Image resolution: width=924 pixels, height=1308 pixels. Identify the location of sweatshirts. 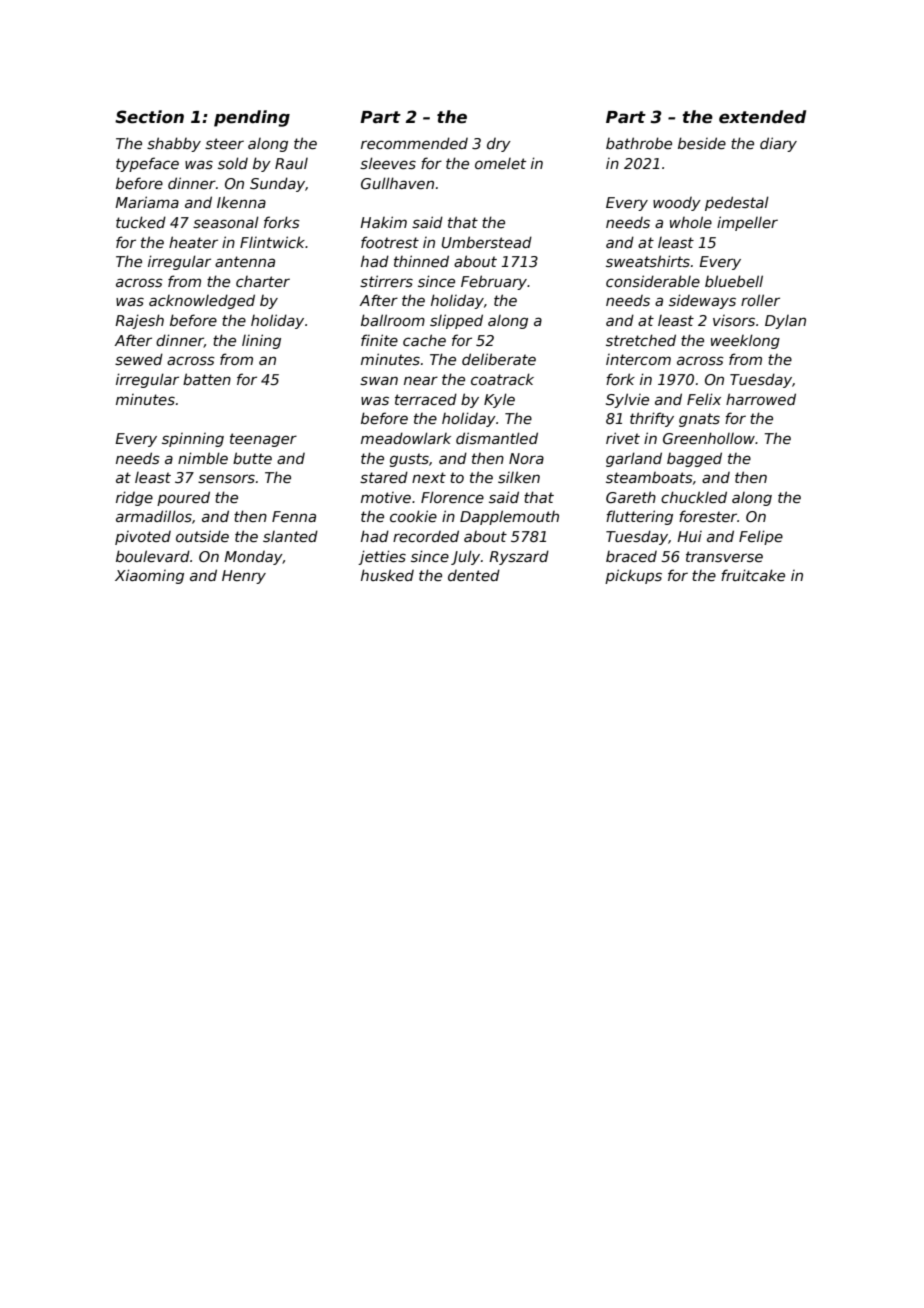
(648, 261).
